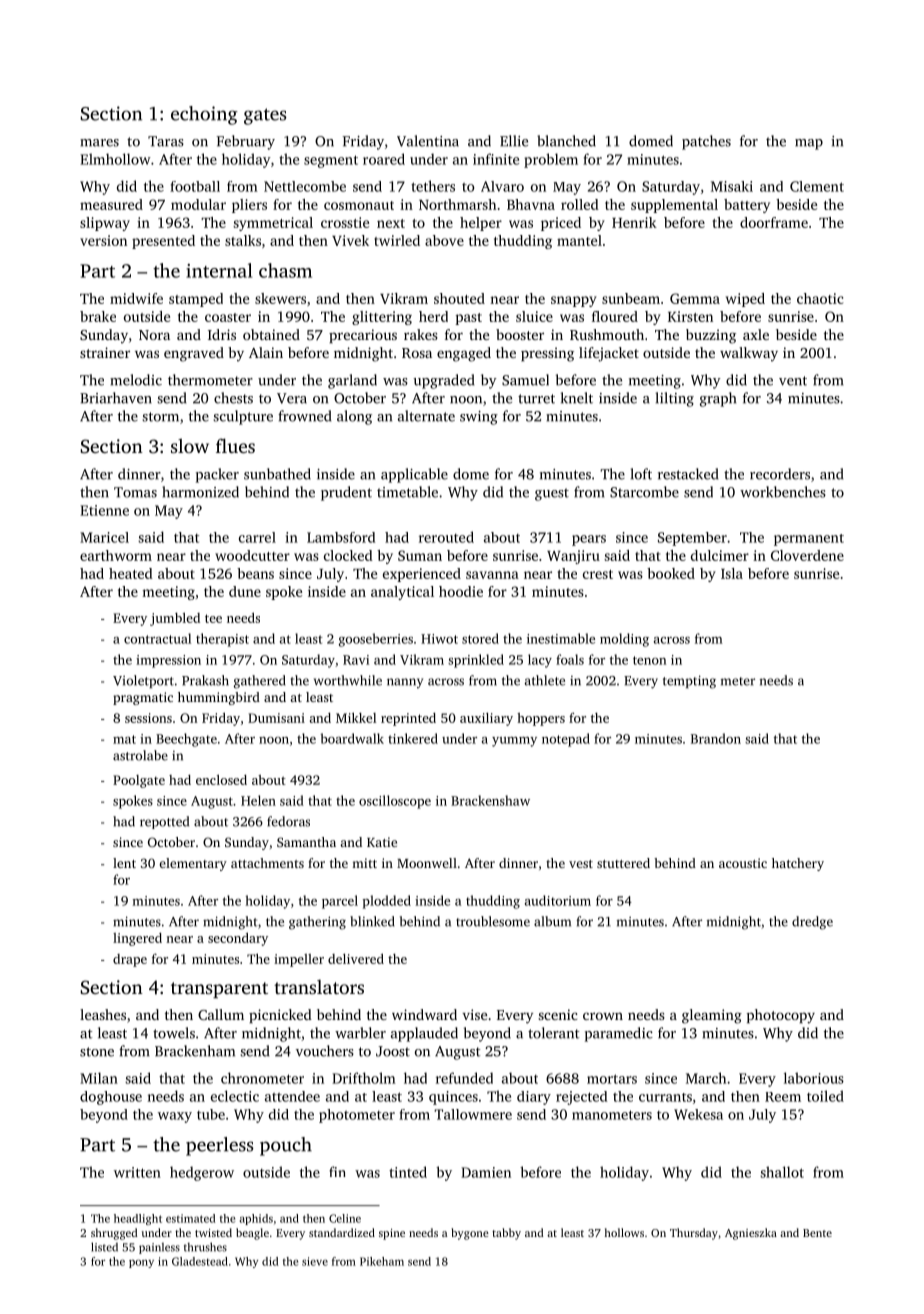 The image size is (924, 1314). Describe the element at coordinates (825, 1096) in the page. I see `toiled` at that location.
